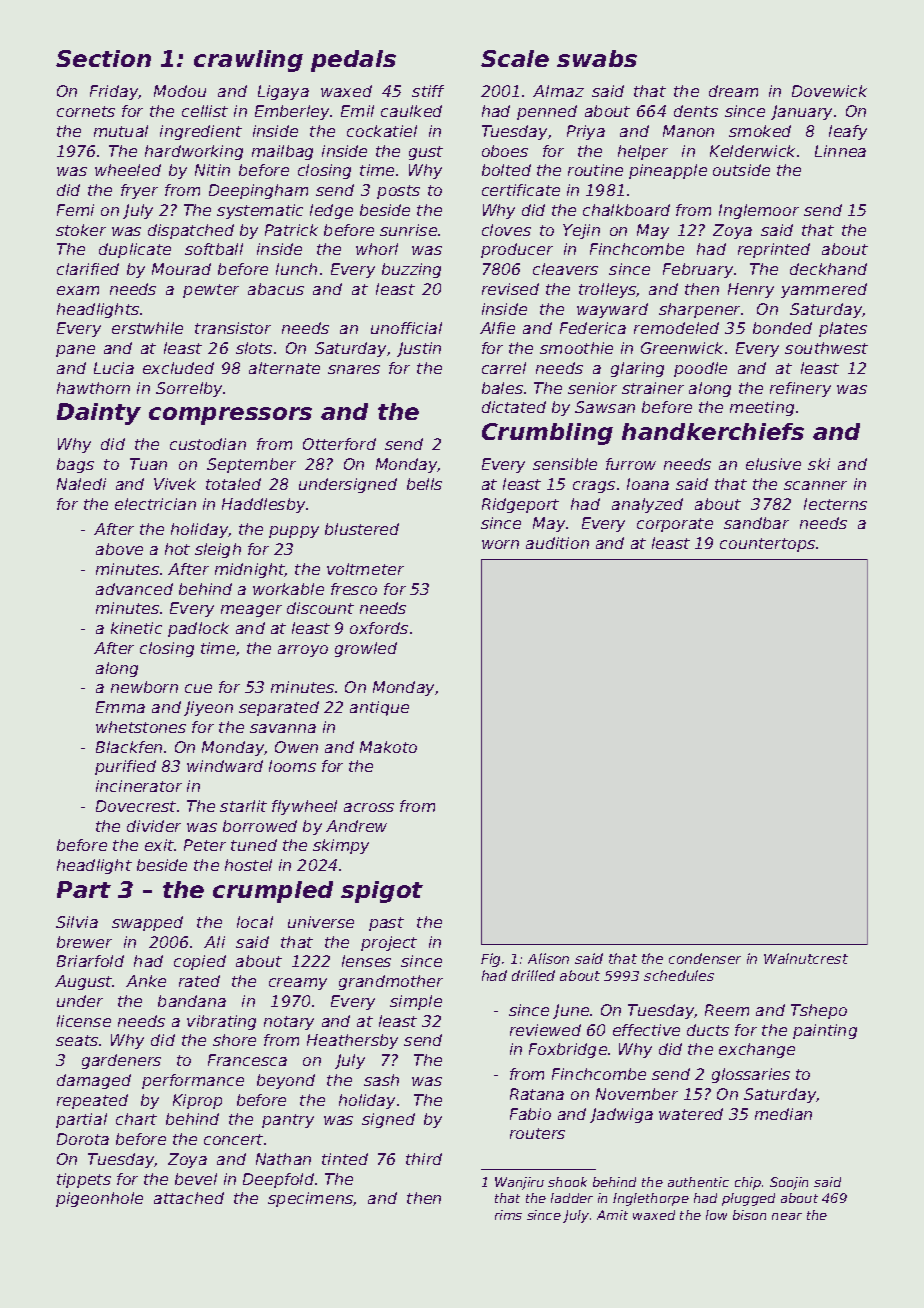 The width and height of the screenshot is (924, 1308). Describe the element at coordinates (733, 91) in the screenshot. I see `dream` at that location.
